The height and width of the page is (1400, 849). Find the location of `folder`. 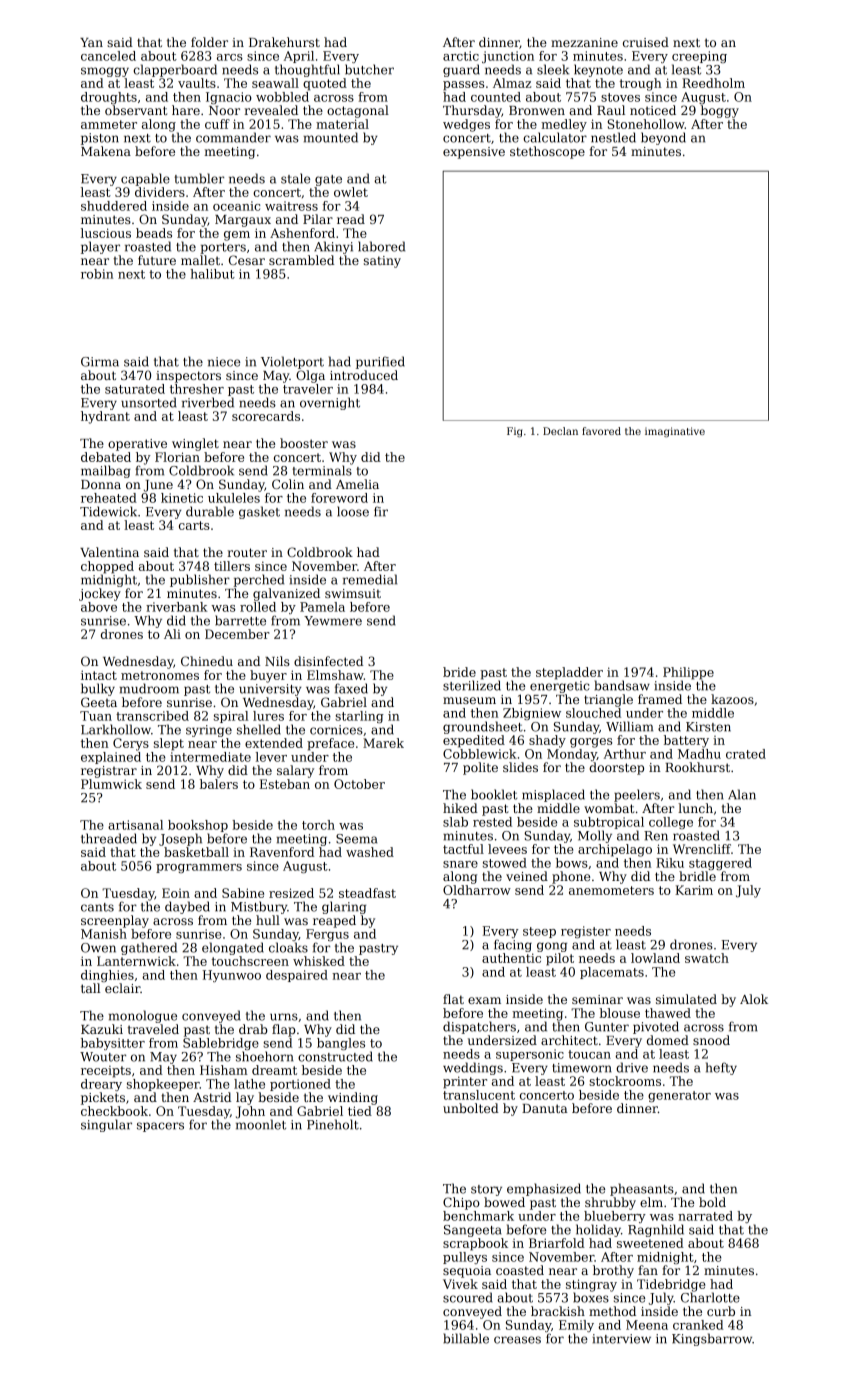

folder is located at coordinates (209, 42).
